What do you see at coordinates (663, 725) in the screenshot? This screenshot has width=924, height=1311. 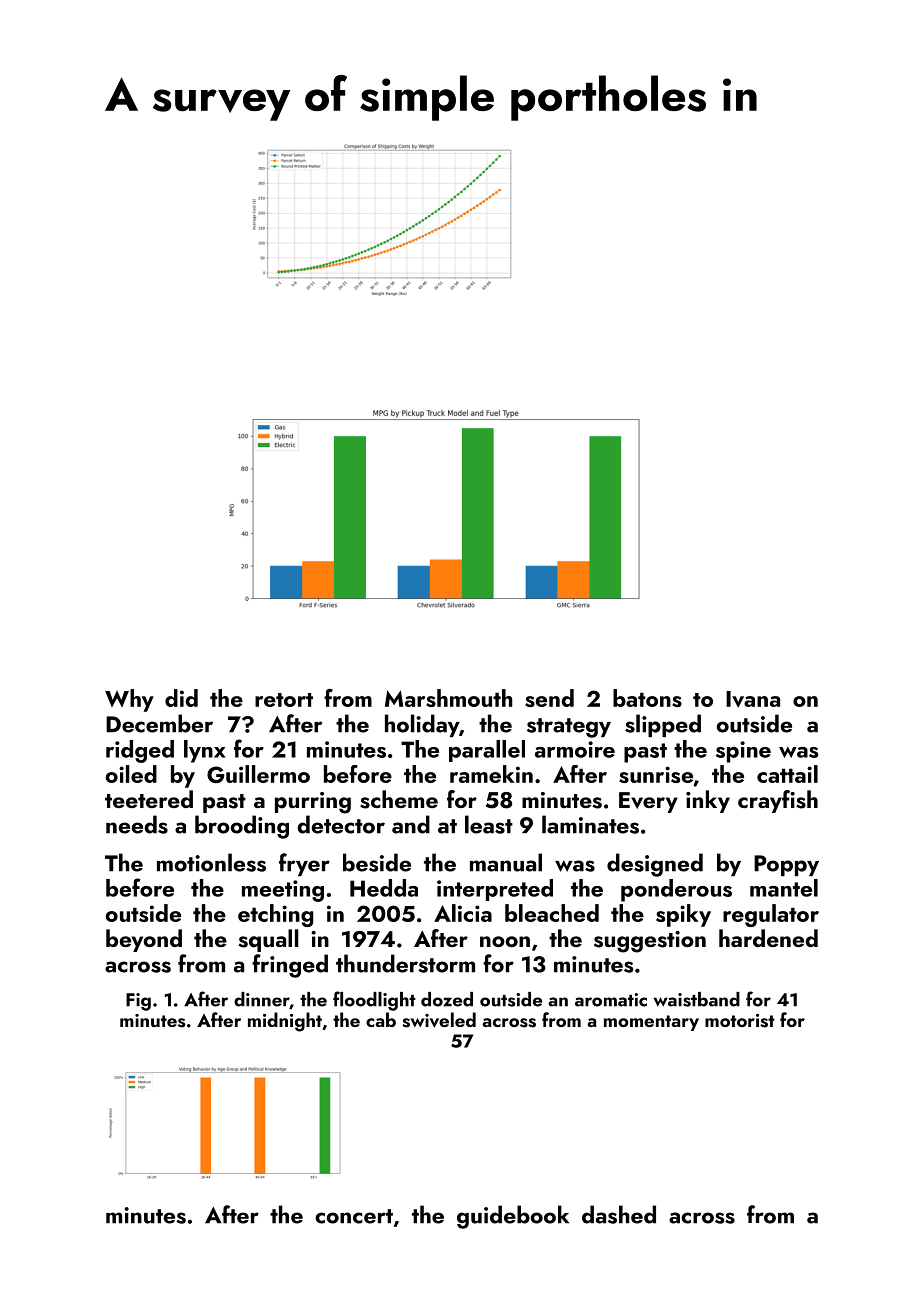 I see `slipped` at bounding box center [663, 725].
